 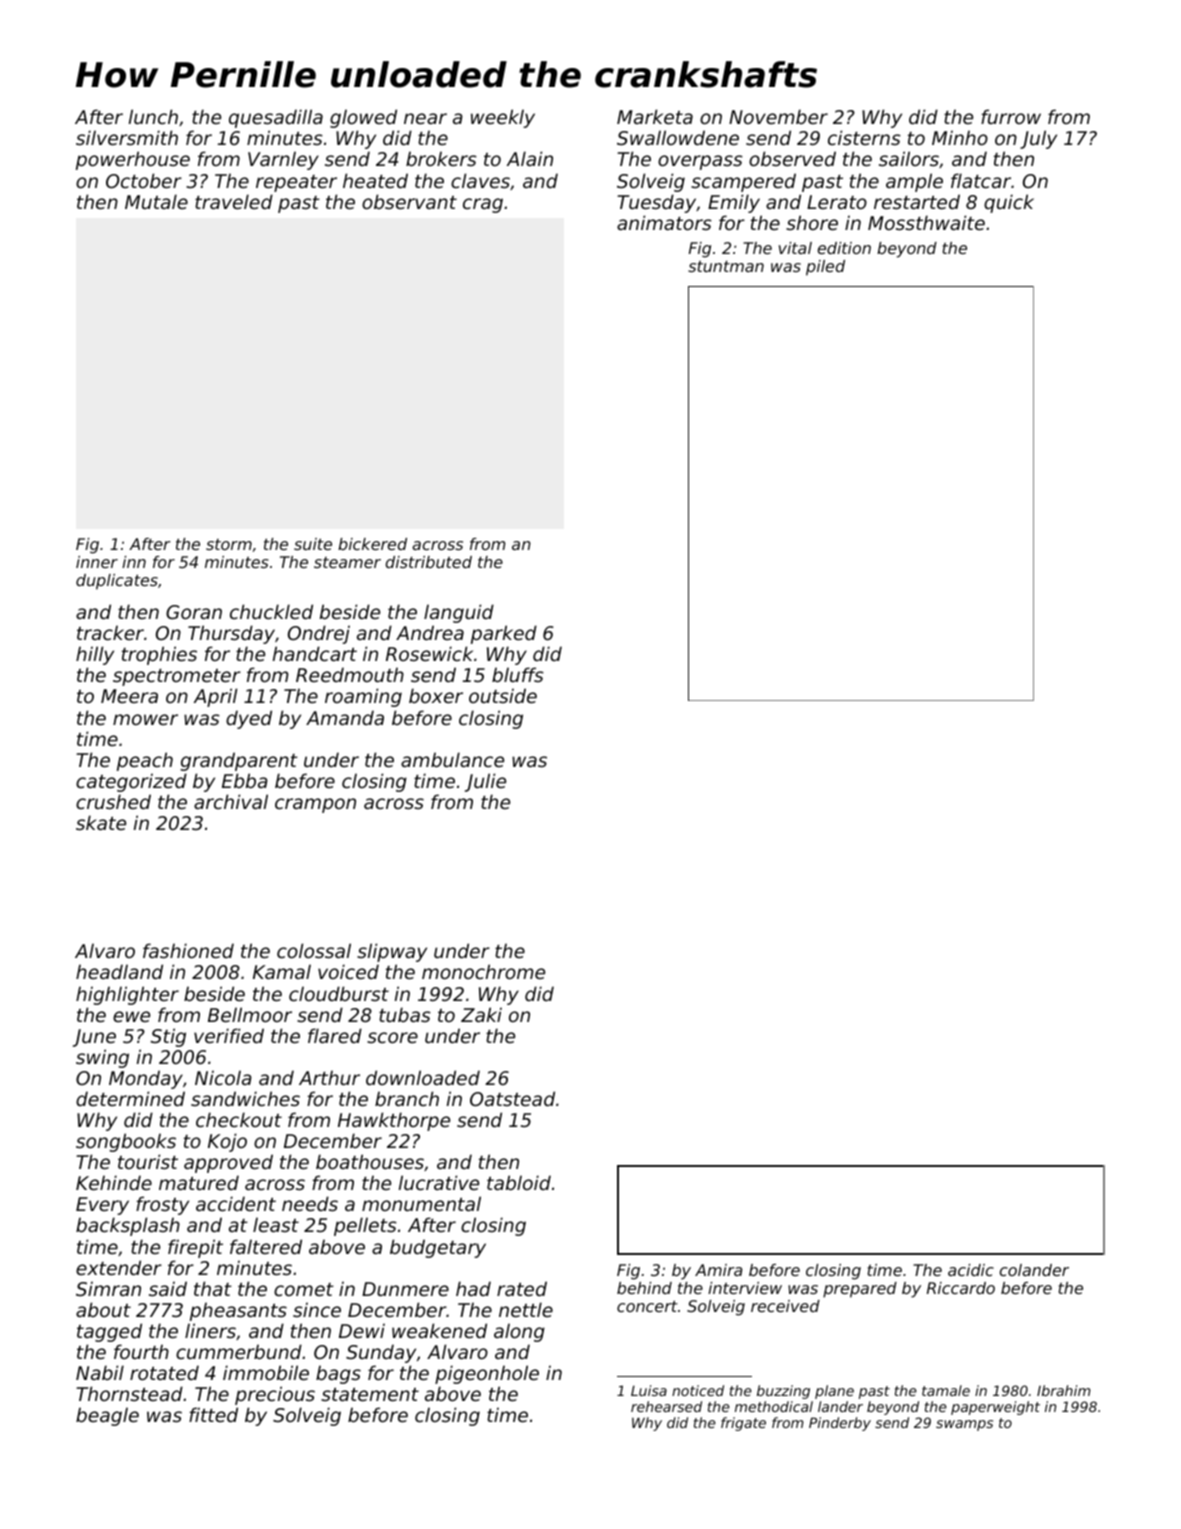 What do you see at coordinates (94, 1038) in the screenshot?
I see `June` at bounding box center [94, 1038].
